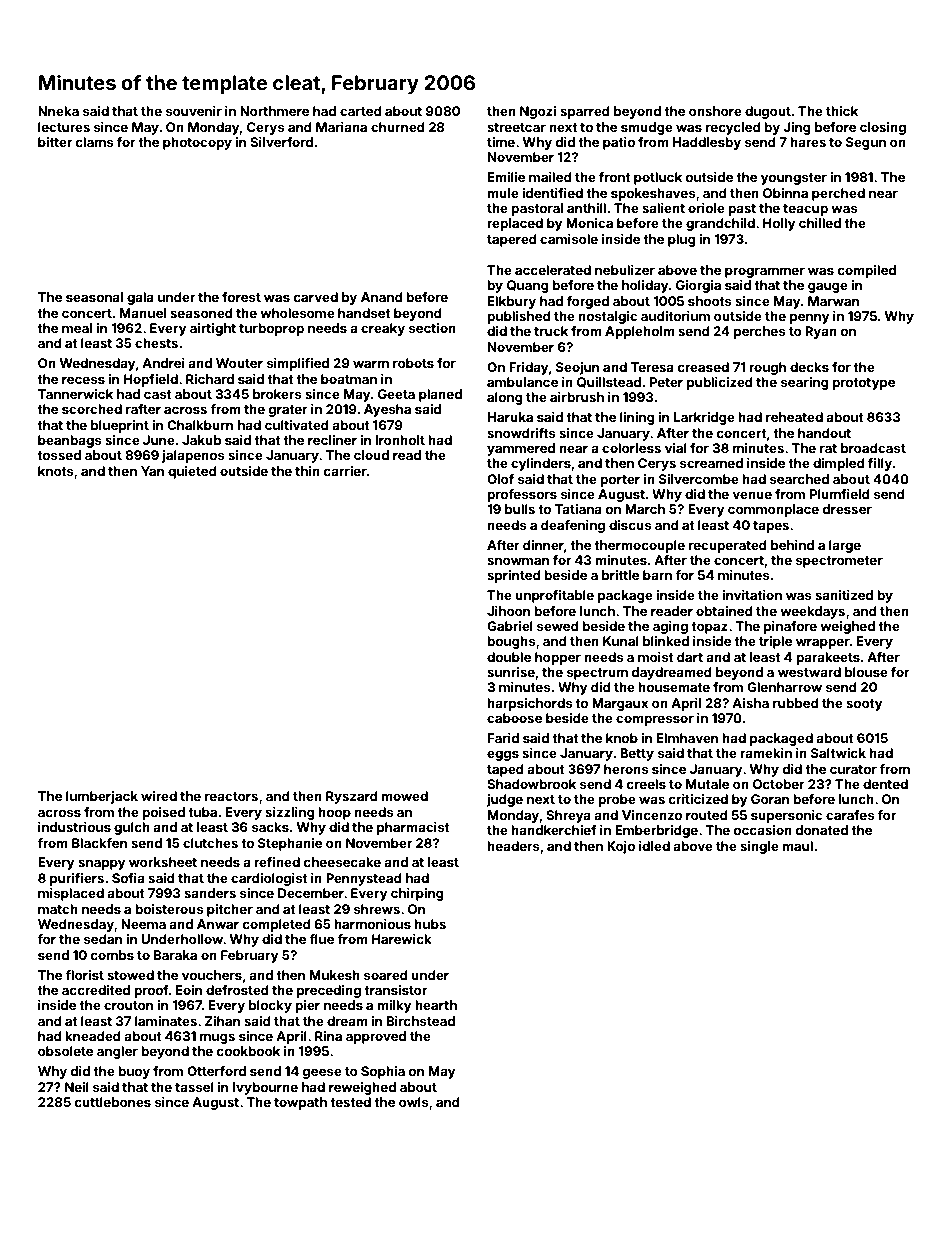 The width and height of the page is (952, 1233). What do you see at coordinates (530, 704) in the page?
I see `harpsichords` at bounding box center [530, 704].
